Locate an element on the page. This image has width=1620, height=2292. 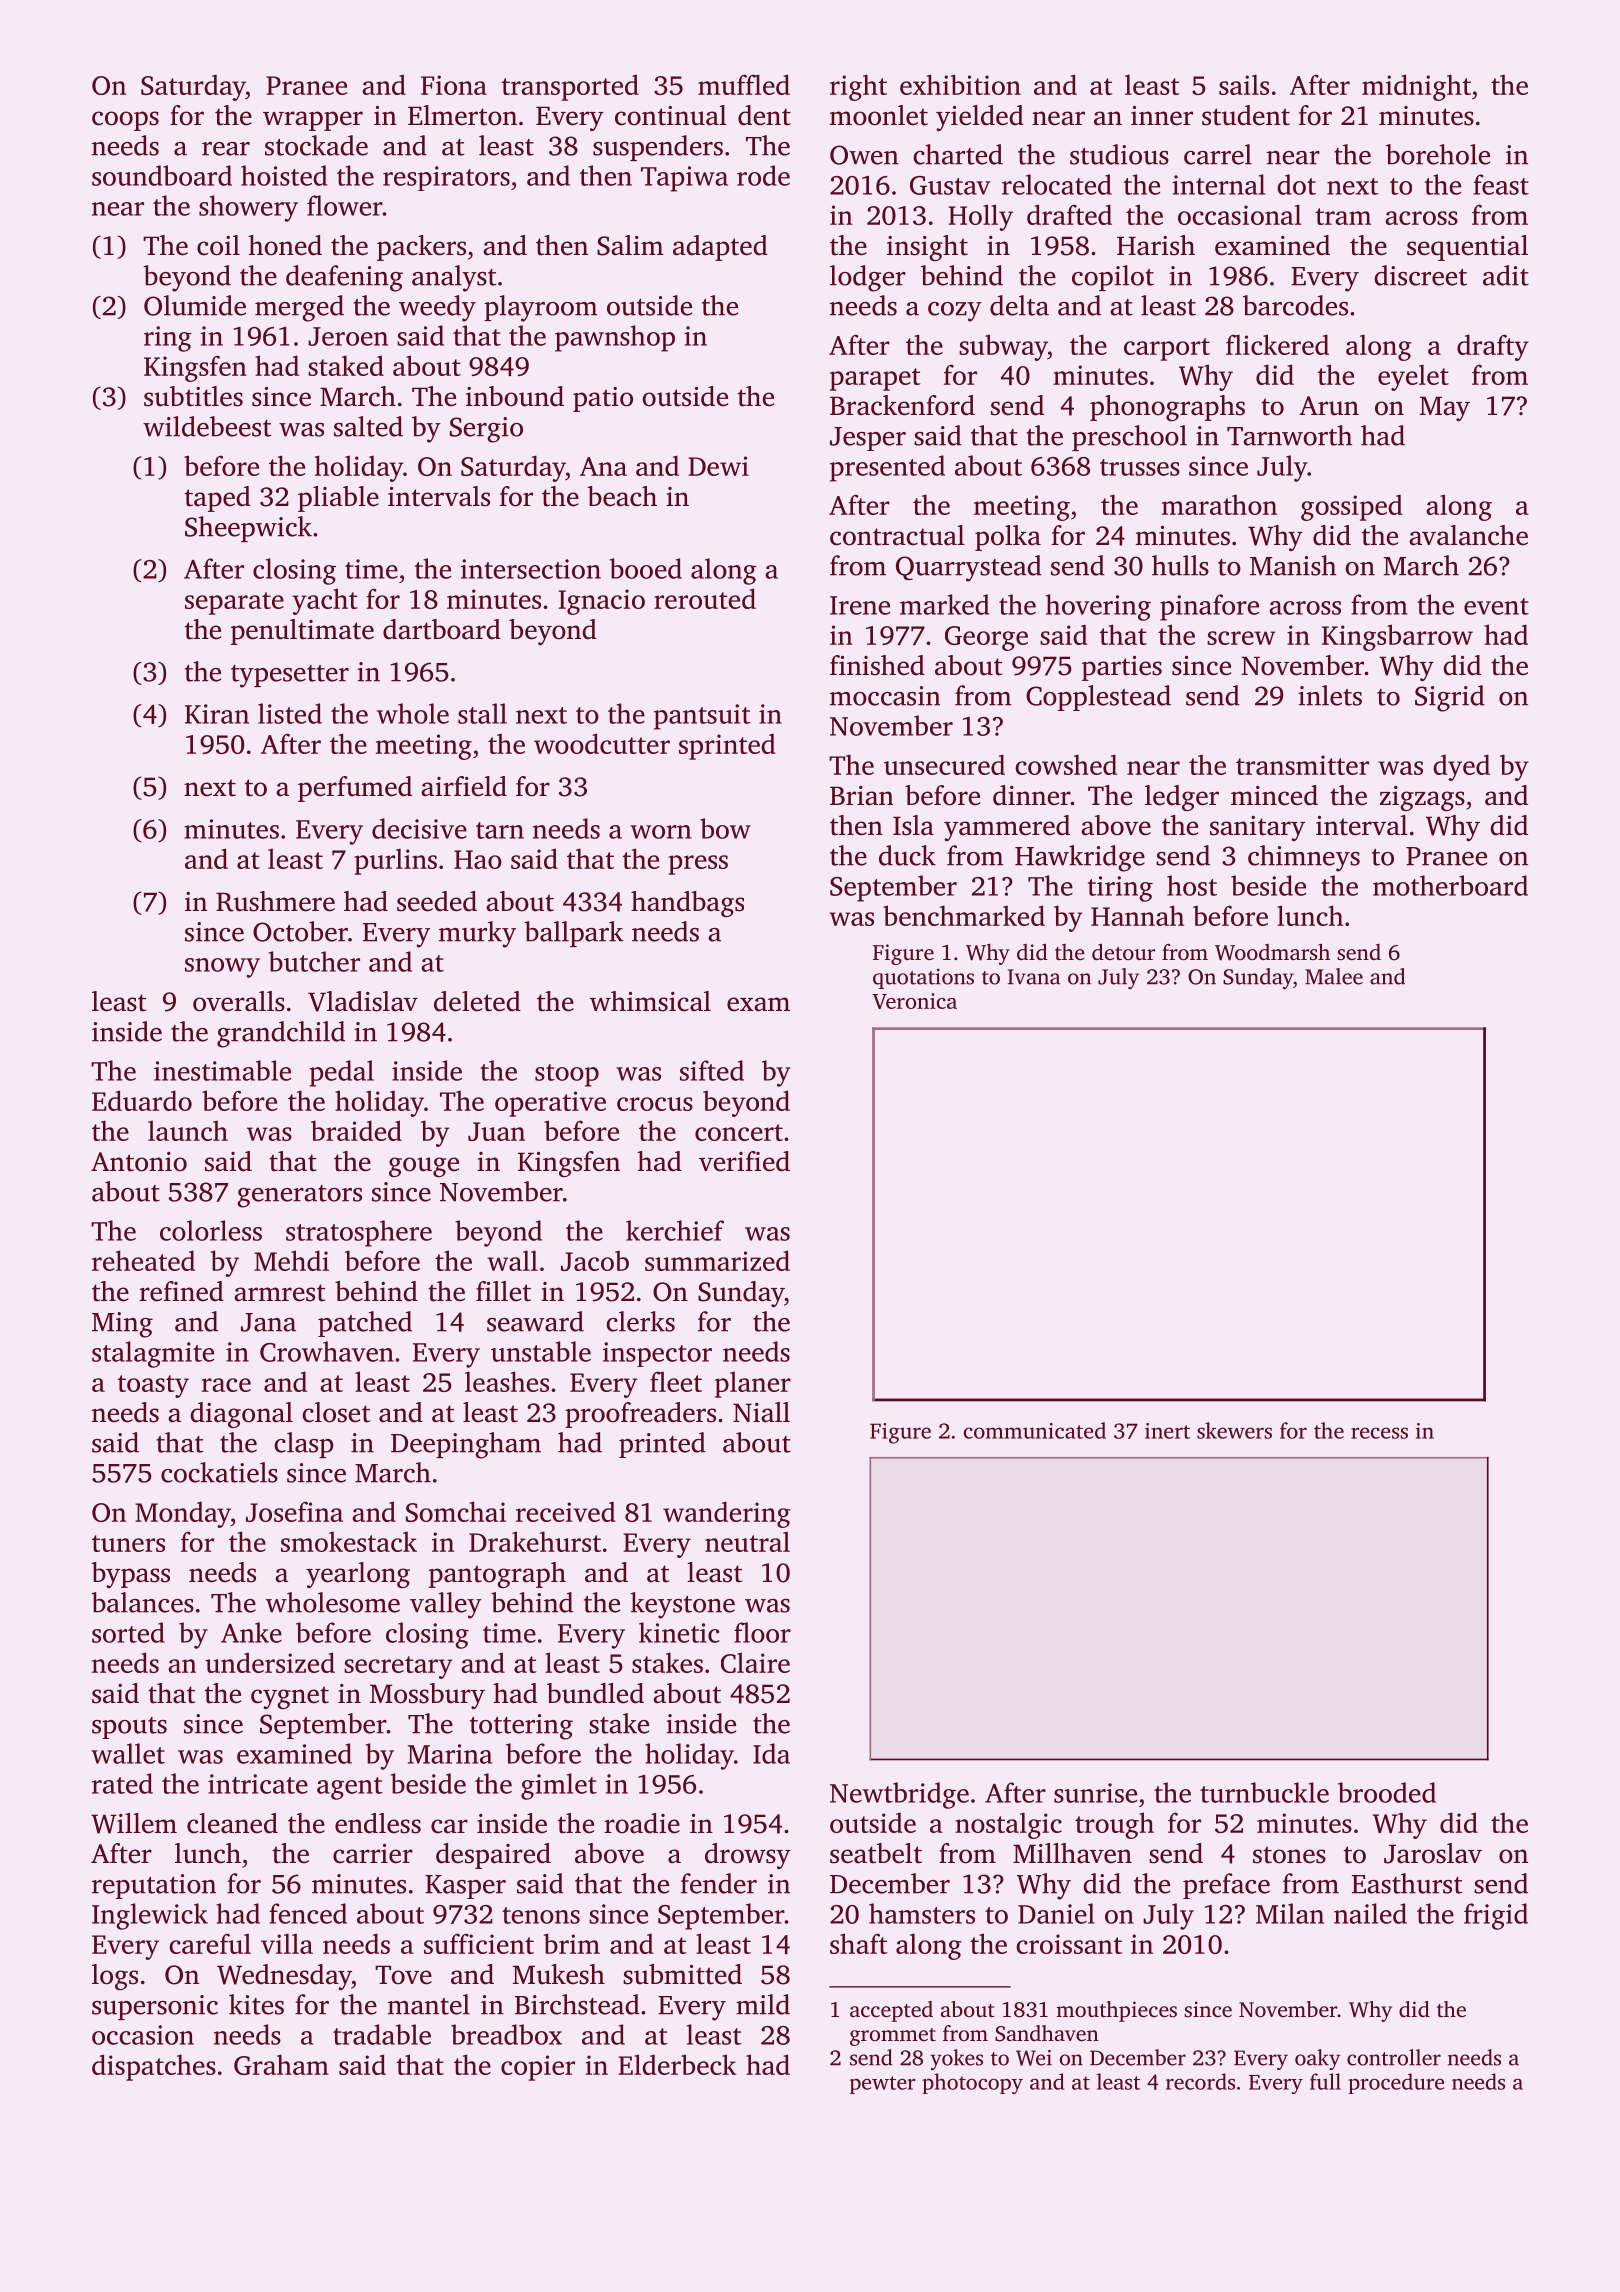
internal is located at coordinates (1218, 184).
